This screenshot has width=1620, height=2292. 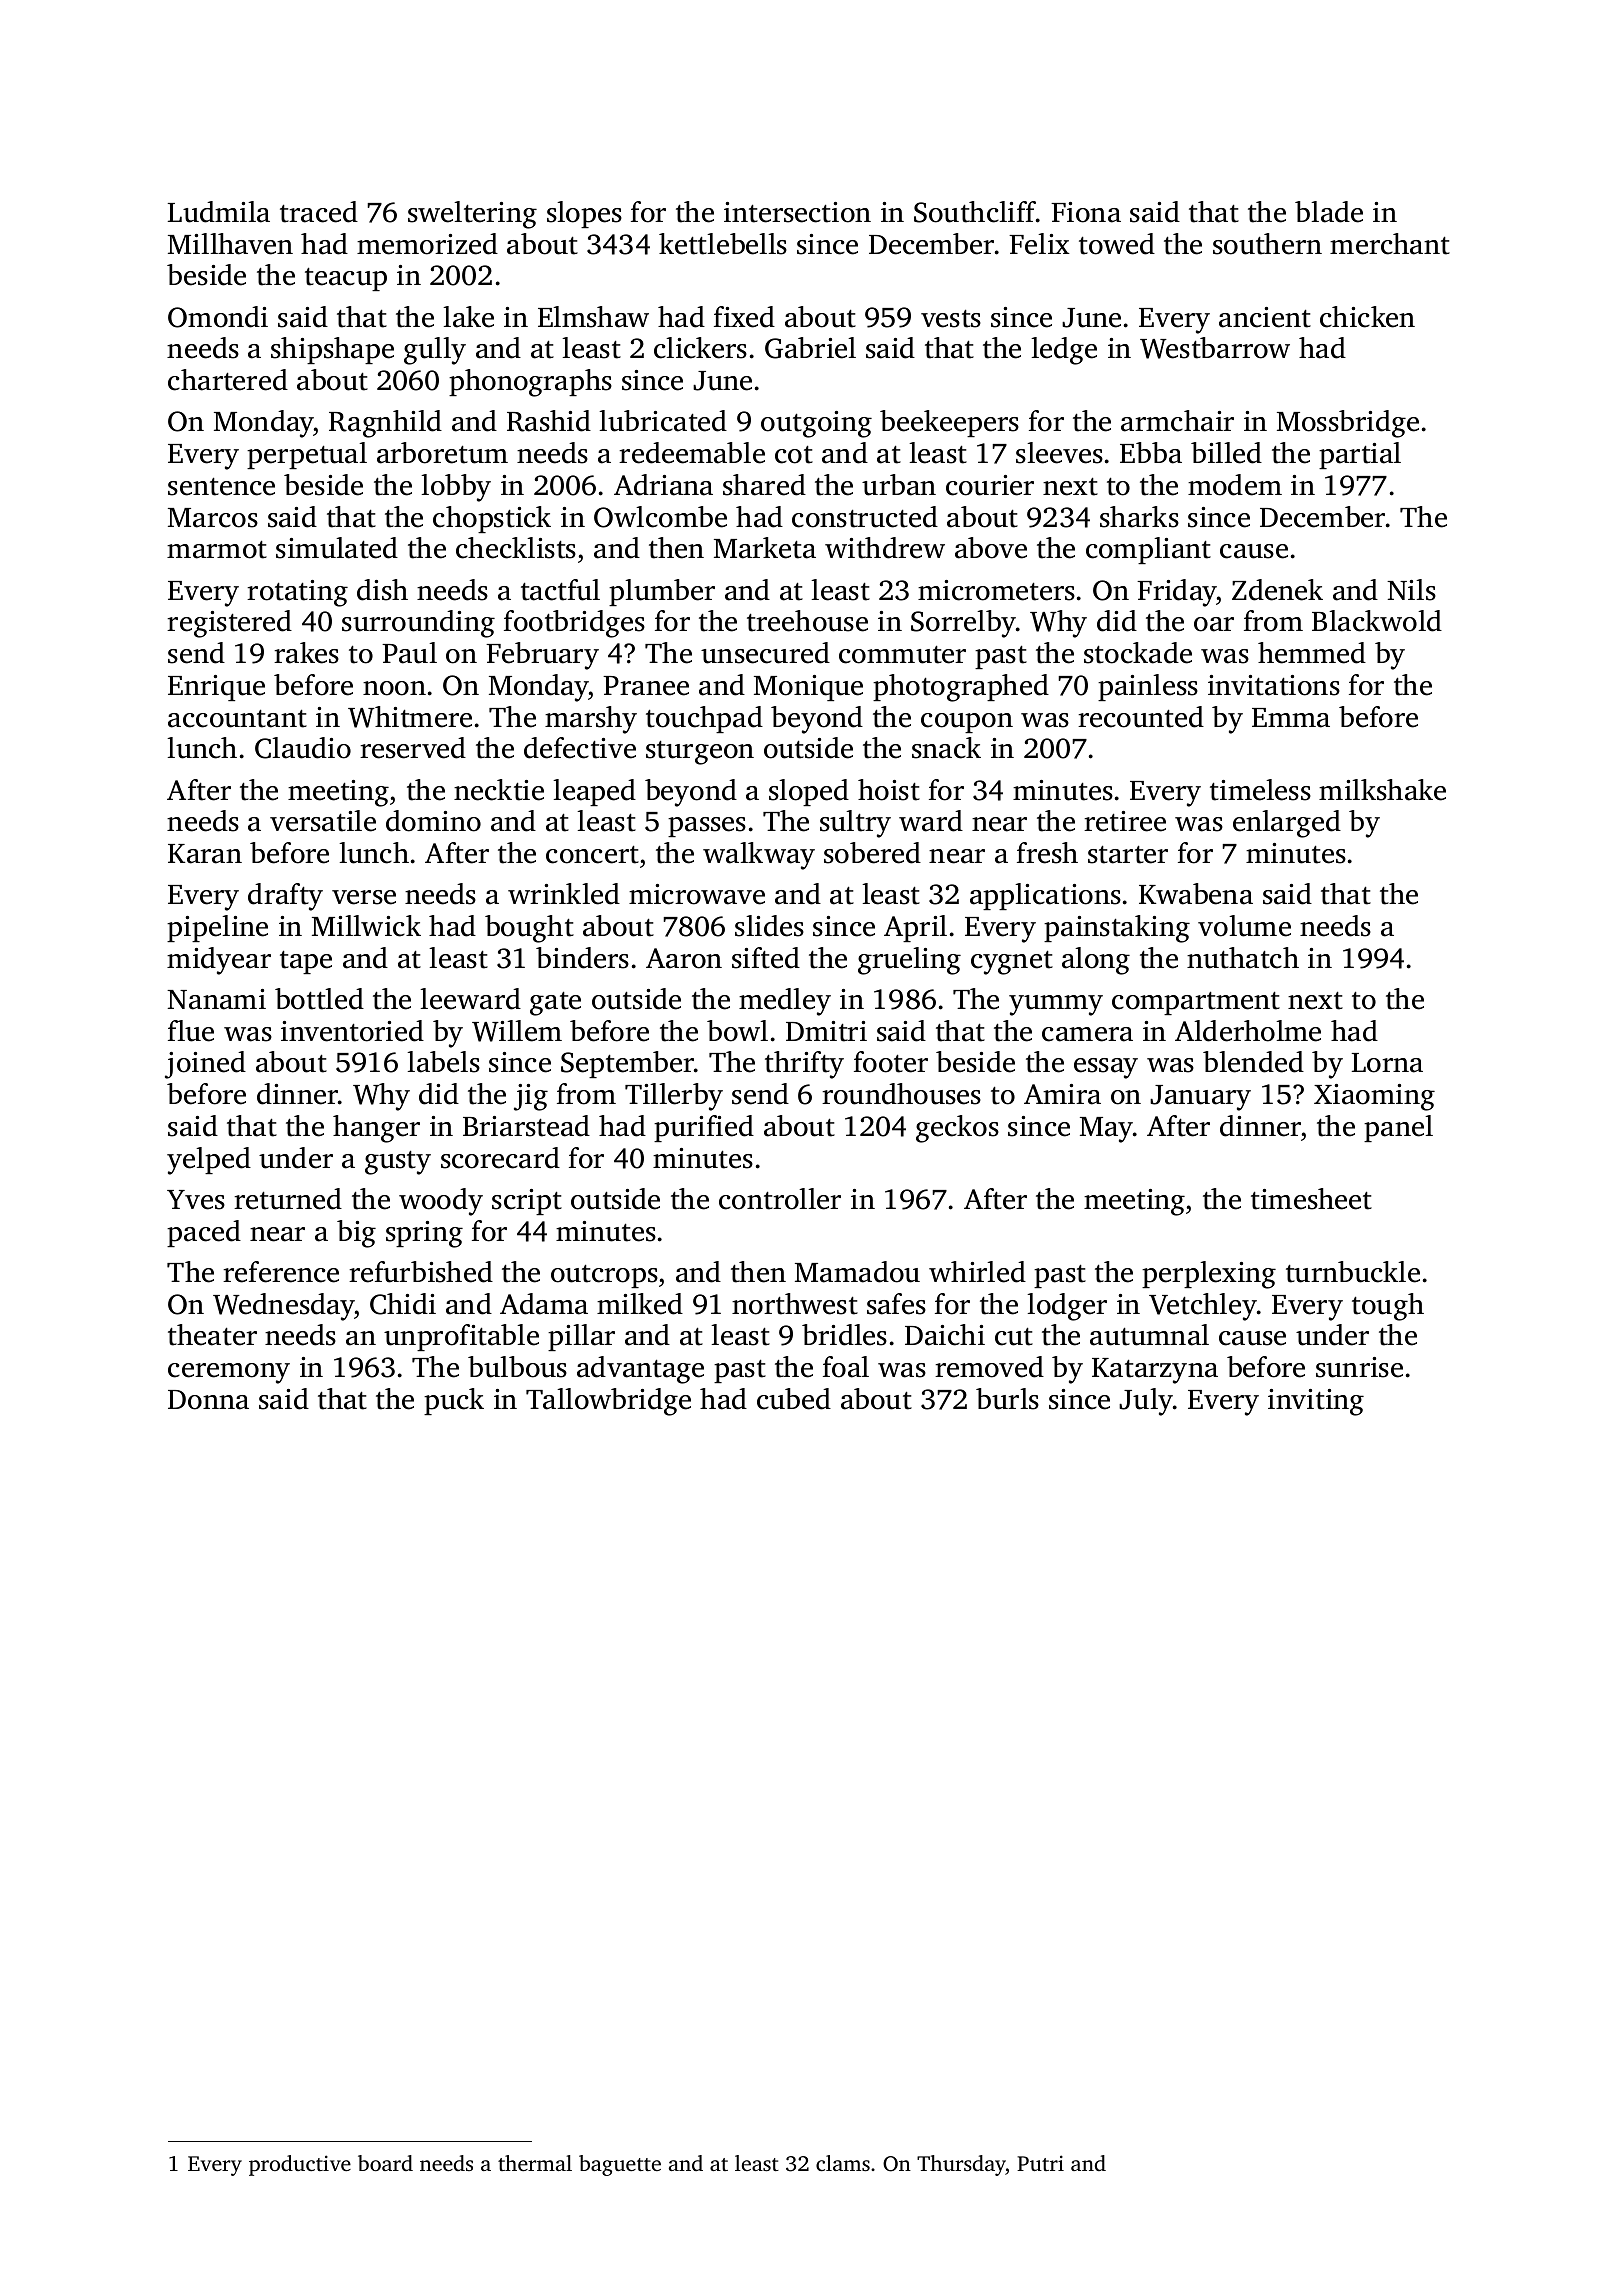 I want to click on burls, so click(x=1007, y=1399).
